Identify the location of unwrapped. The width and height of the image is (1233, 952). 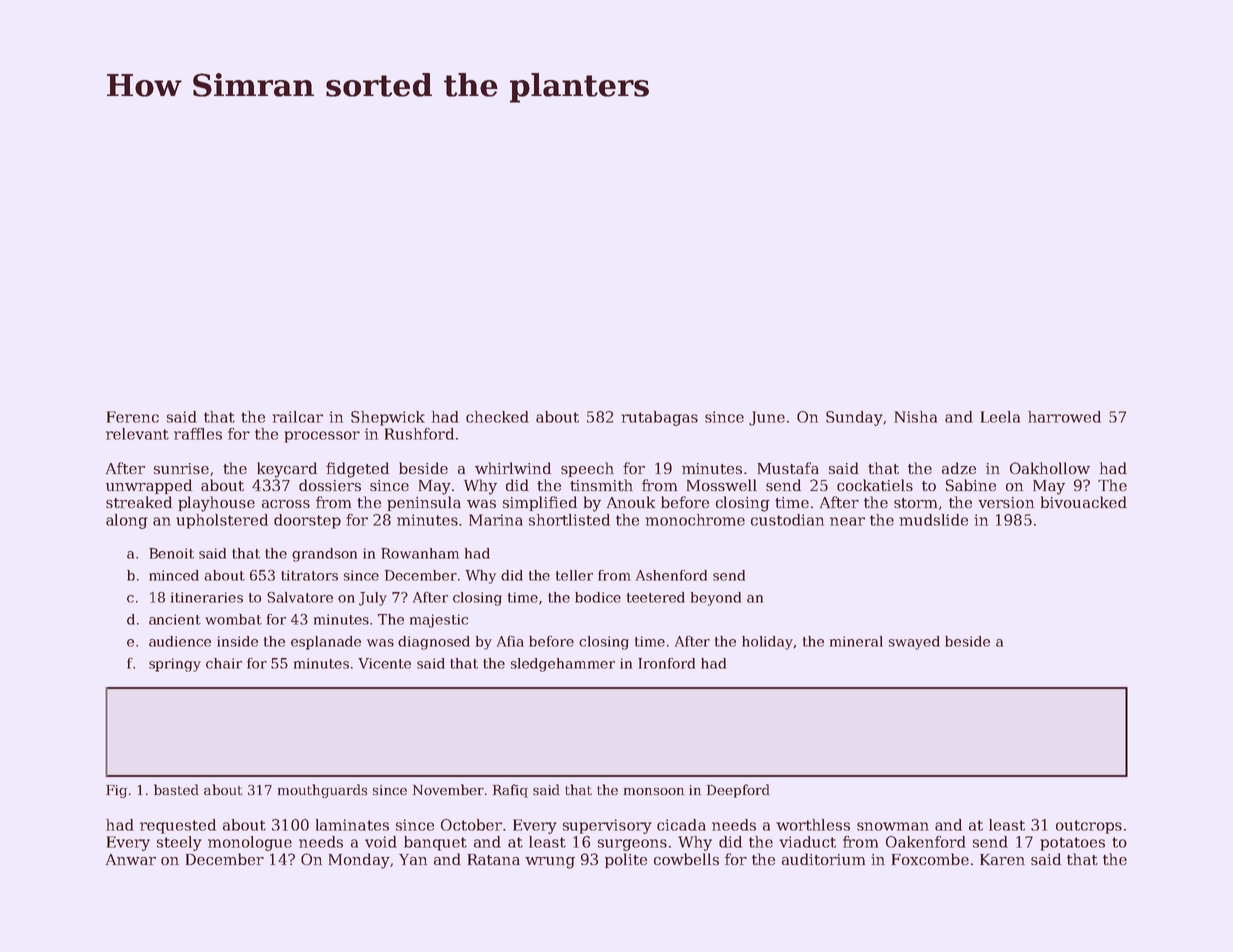
(149, 486).
